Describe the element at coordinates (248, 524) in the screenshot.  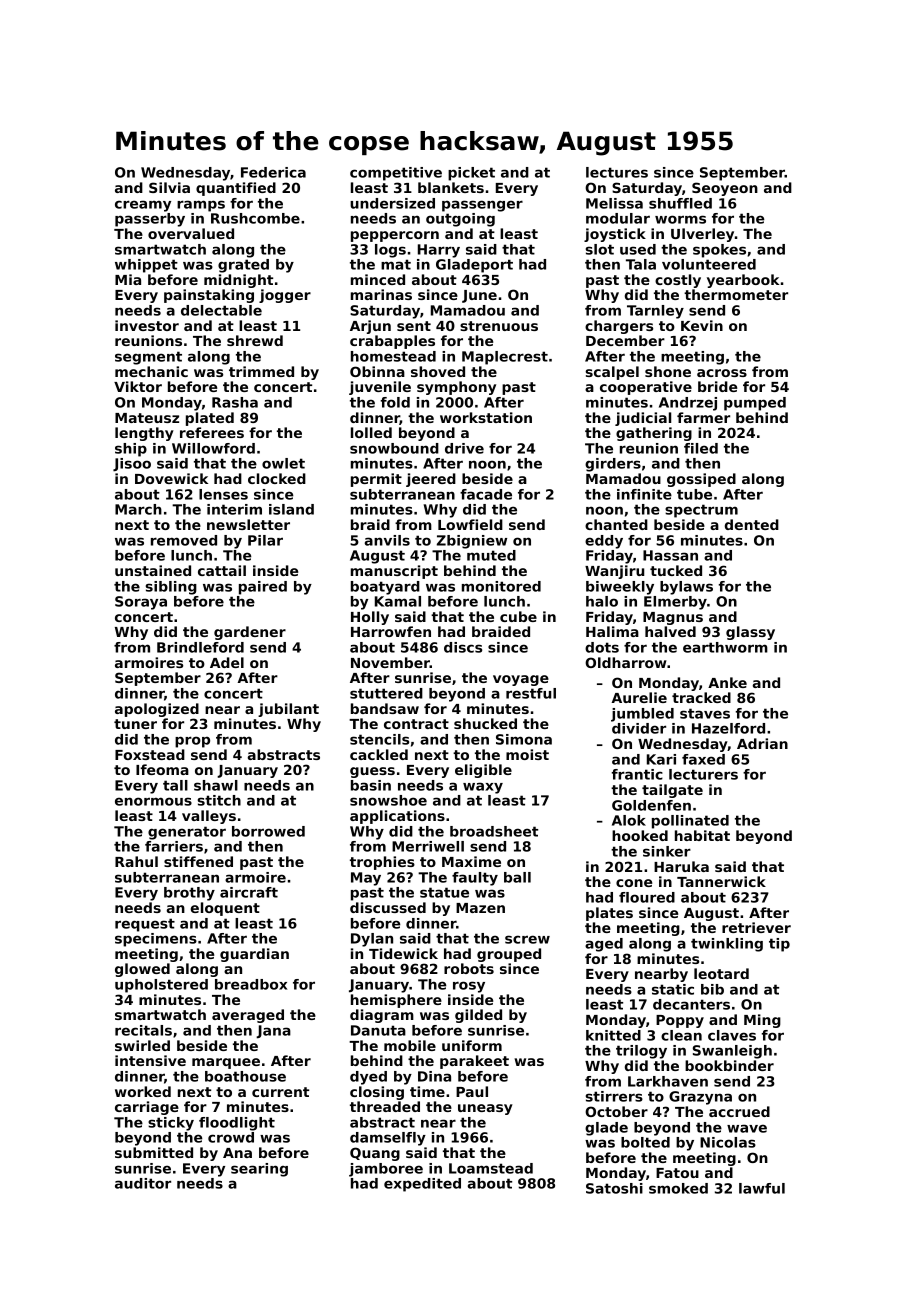
I see `newsletter` at that location.
